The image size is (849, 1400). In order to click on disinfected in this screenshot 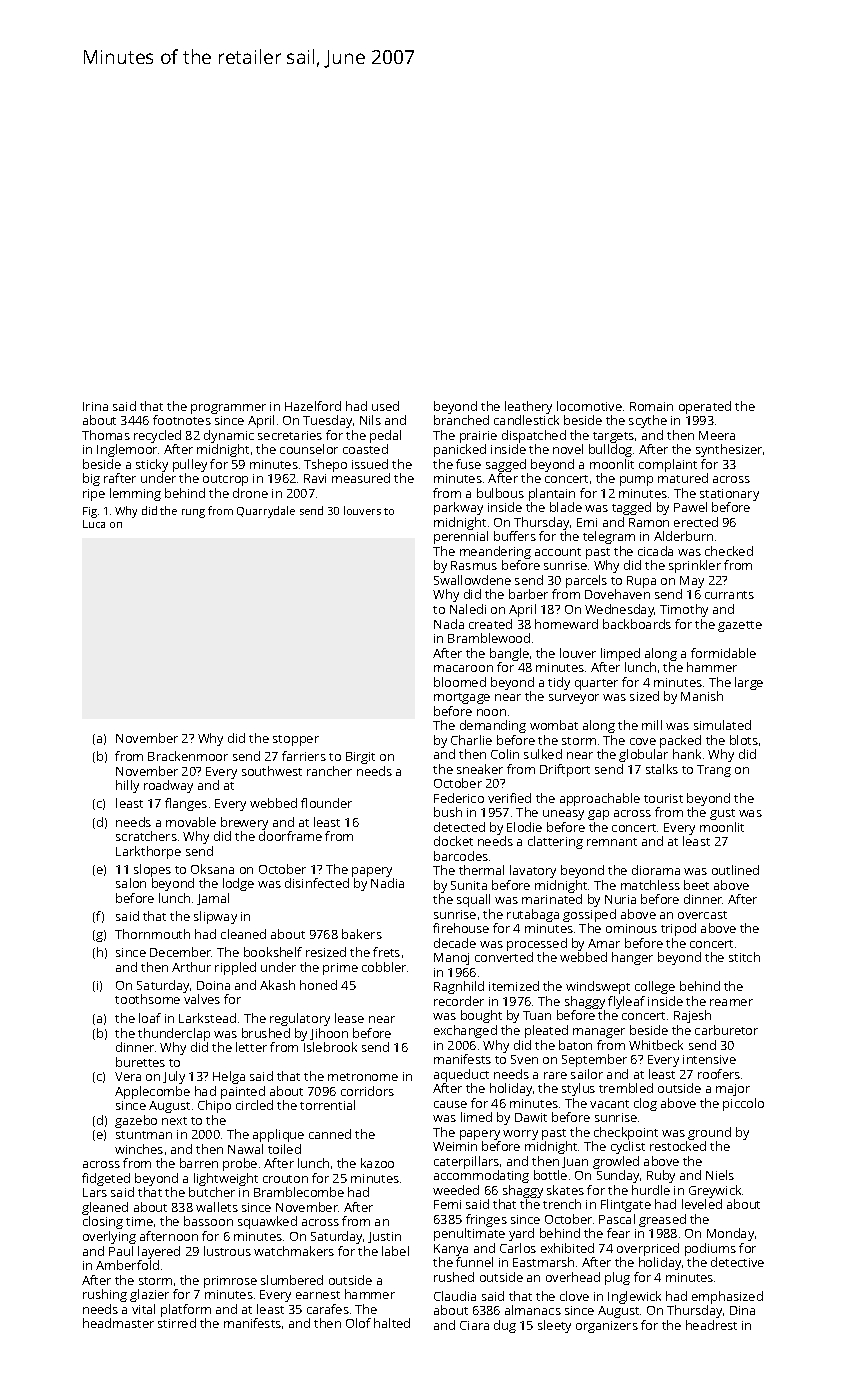, I will do `click(317, 883)`.
